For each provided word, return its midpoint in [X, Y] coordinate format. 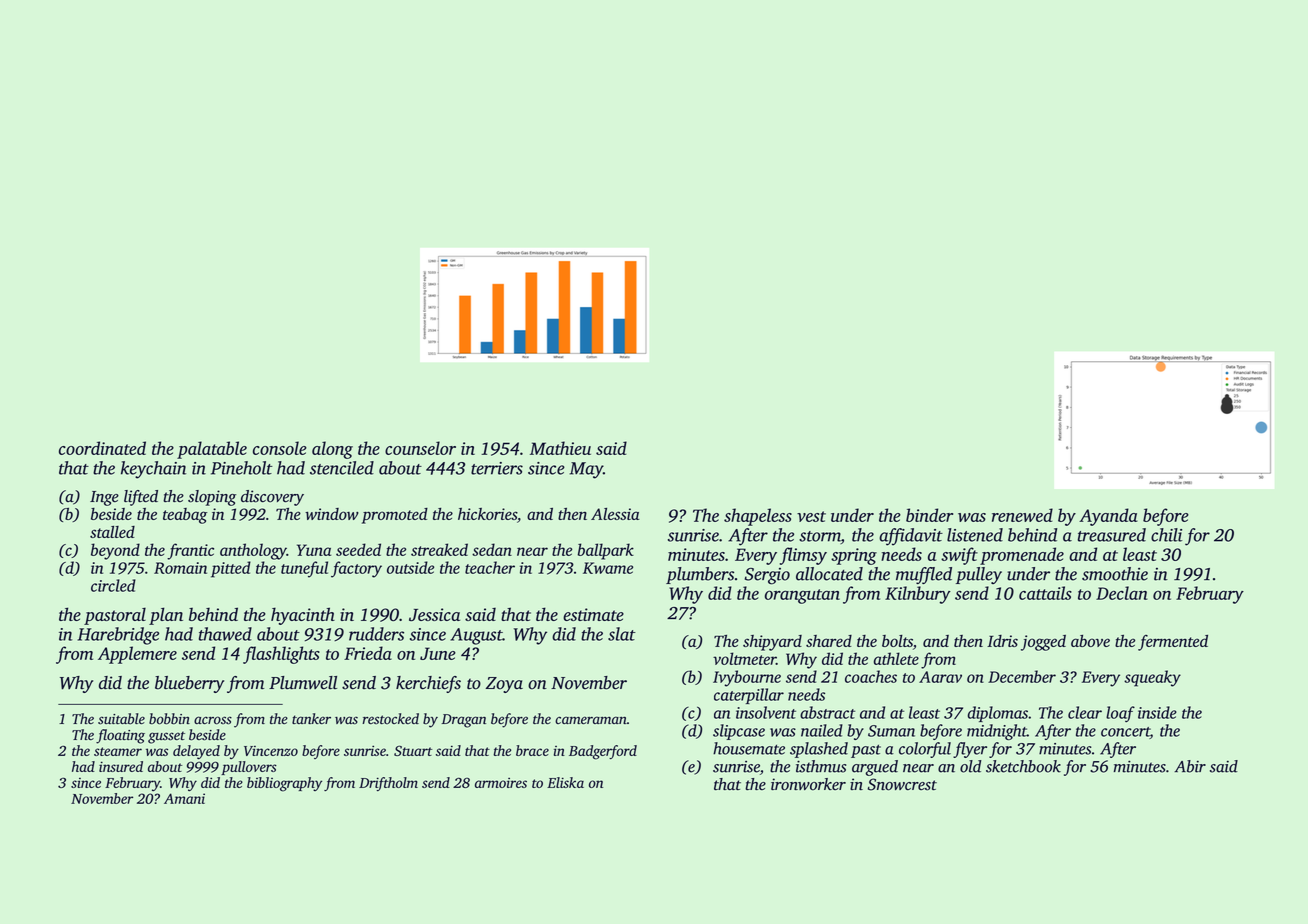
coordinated [102, 448]
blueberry [189, 684]
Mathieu [560, 448]
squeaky [1152, 678]
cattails [1045, 593]
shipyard [772, 643]
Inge [104, 498]
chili [1166, 535]
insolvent [766, 712]
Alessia [615, 514]
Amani [184, 798]
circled [113, 585]
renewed [1022, 515]
